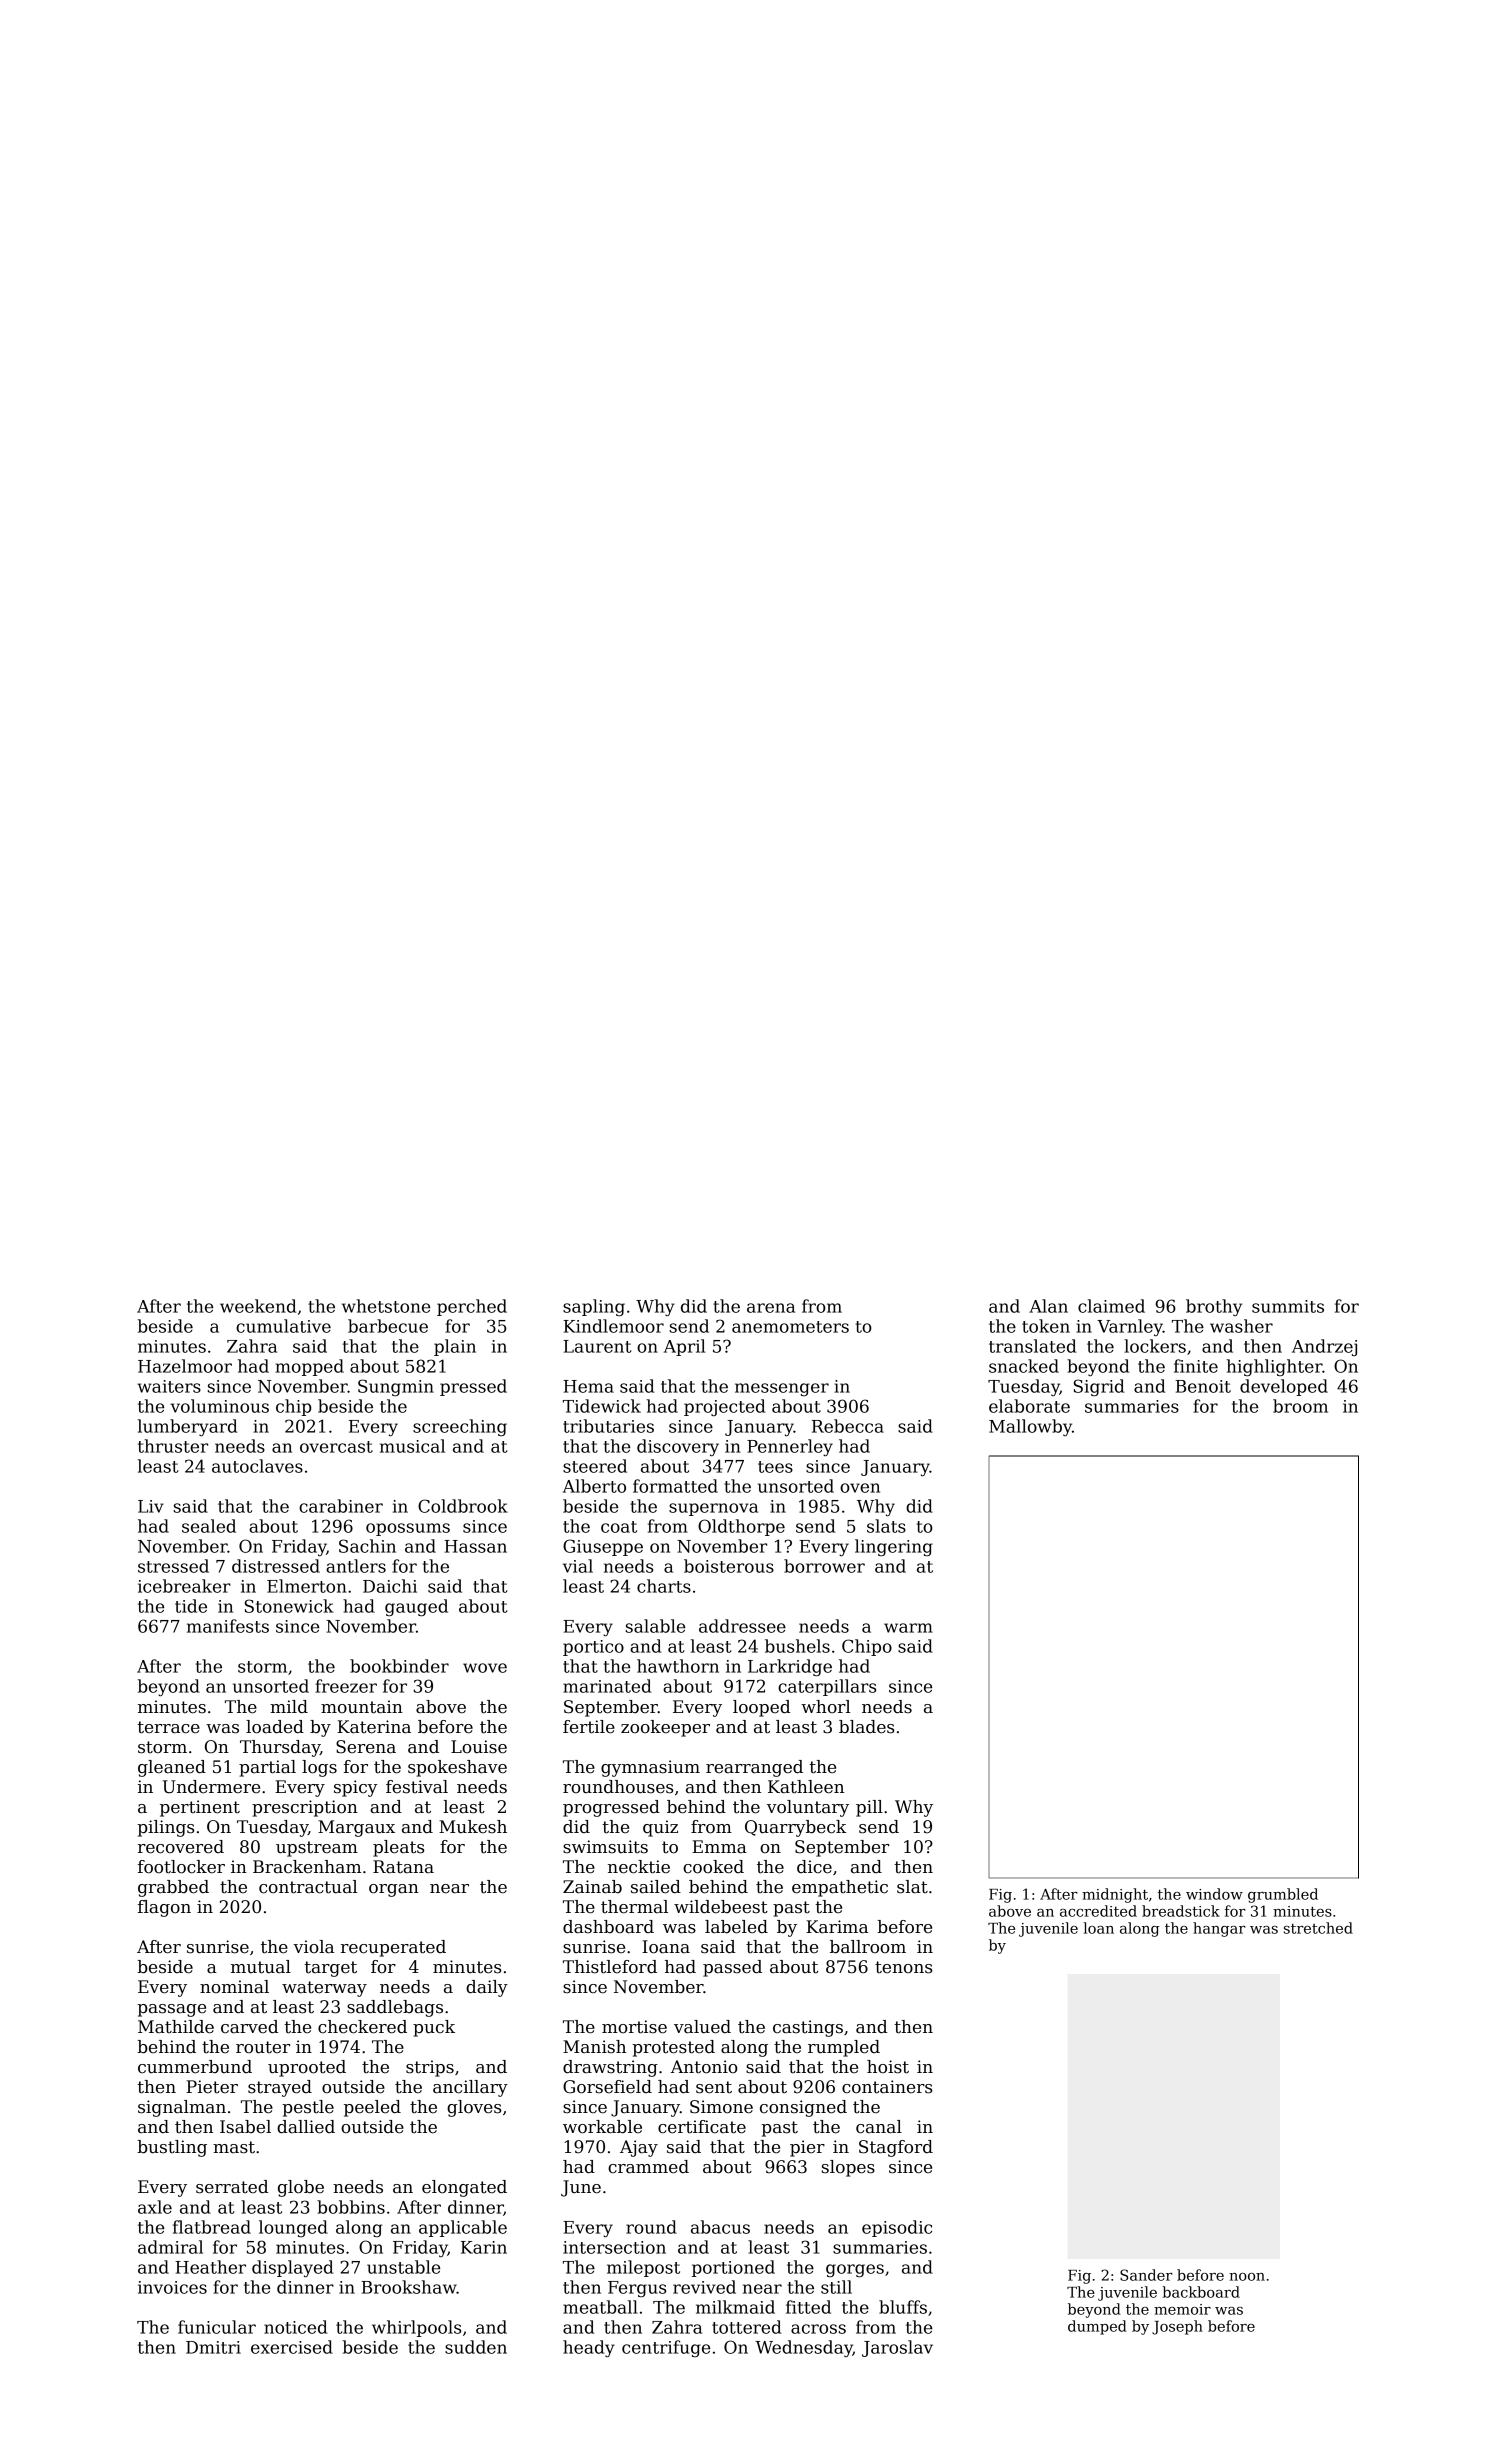 The image size is (1496, 2464). Describe the element at coordinates (1300, 1406) in the screenshot. I see `broom` at that location.
